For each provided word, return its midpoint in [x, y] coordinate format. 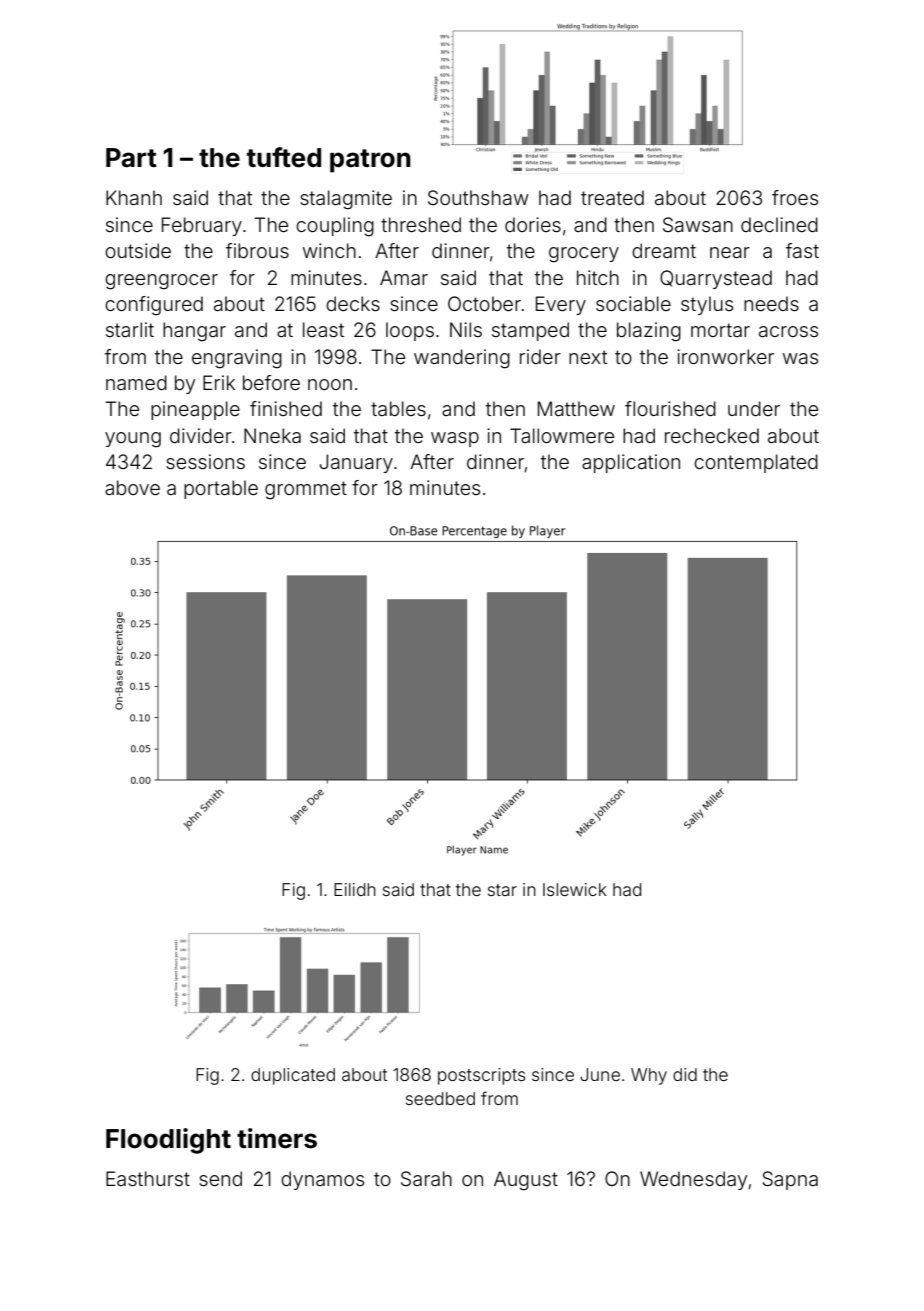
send [220, 1178]
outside [138, 250]
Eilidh [355, 889]
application [631, 463]
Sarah [426, 1178]
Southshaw [478, 197]
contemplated [756, 463]
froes [795, 197]
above [132, 487]
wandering [462, 359]
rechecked [712, 435]
